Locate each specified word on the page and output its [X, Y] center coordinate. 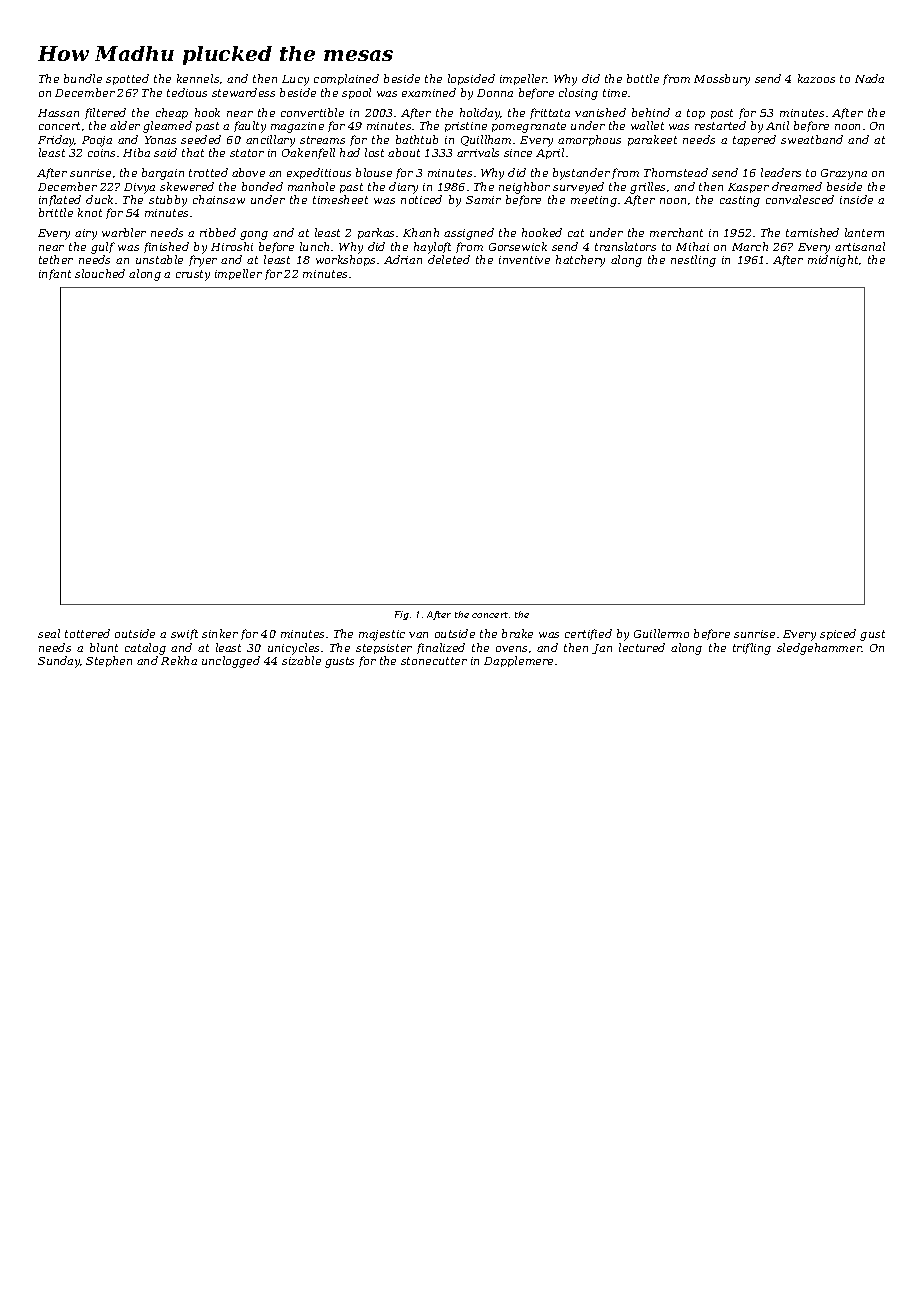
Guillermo [661, 633]
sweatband [812, 139]
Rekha [179, 660]
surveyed [578, 188]
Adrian [403, 259]
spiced [838, 634]
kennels [198, 78]
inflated [60, 200]
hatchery [580, 261]
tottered [87, 633]
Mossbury [722, 80]
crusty [193, 275]
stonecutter [434, 661]
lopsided [471, 79]
